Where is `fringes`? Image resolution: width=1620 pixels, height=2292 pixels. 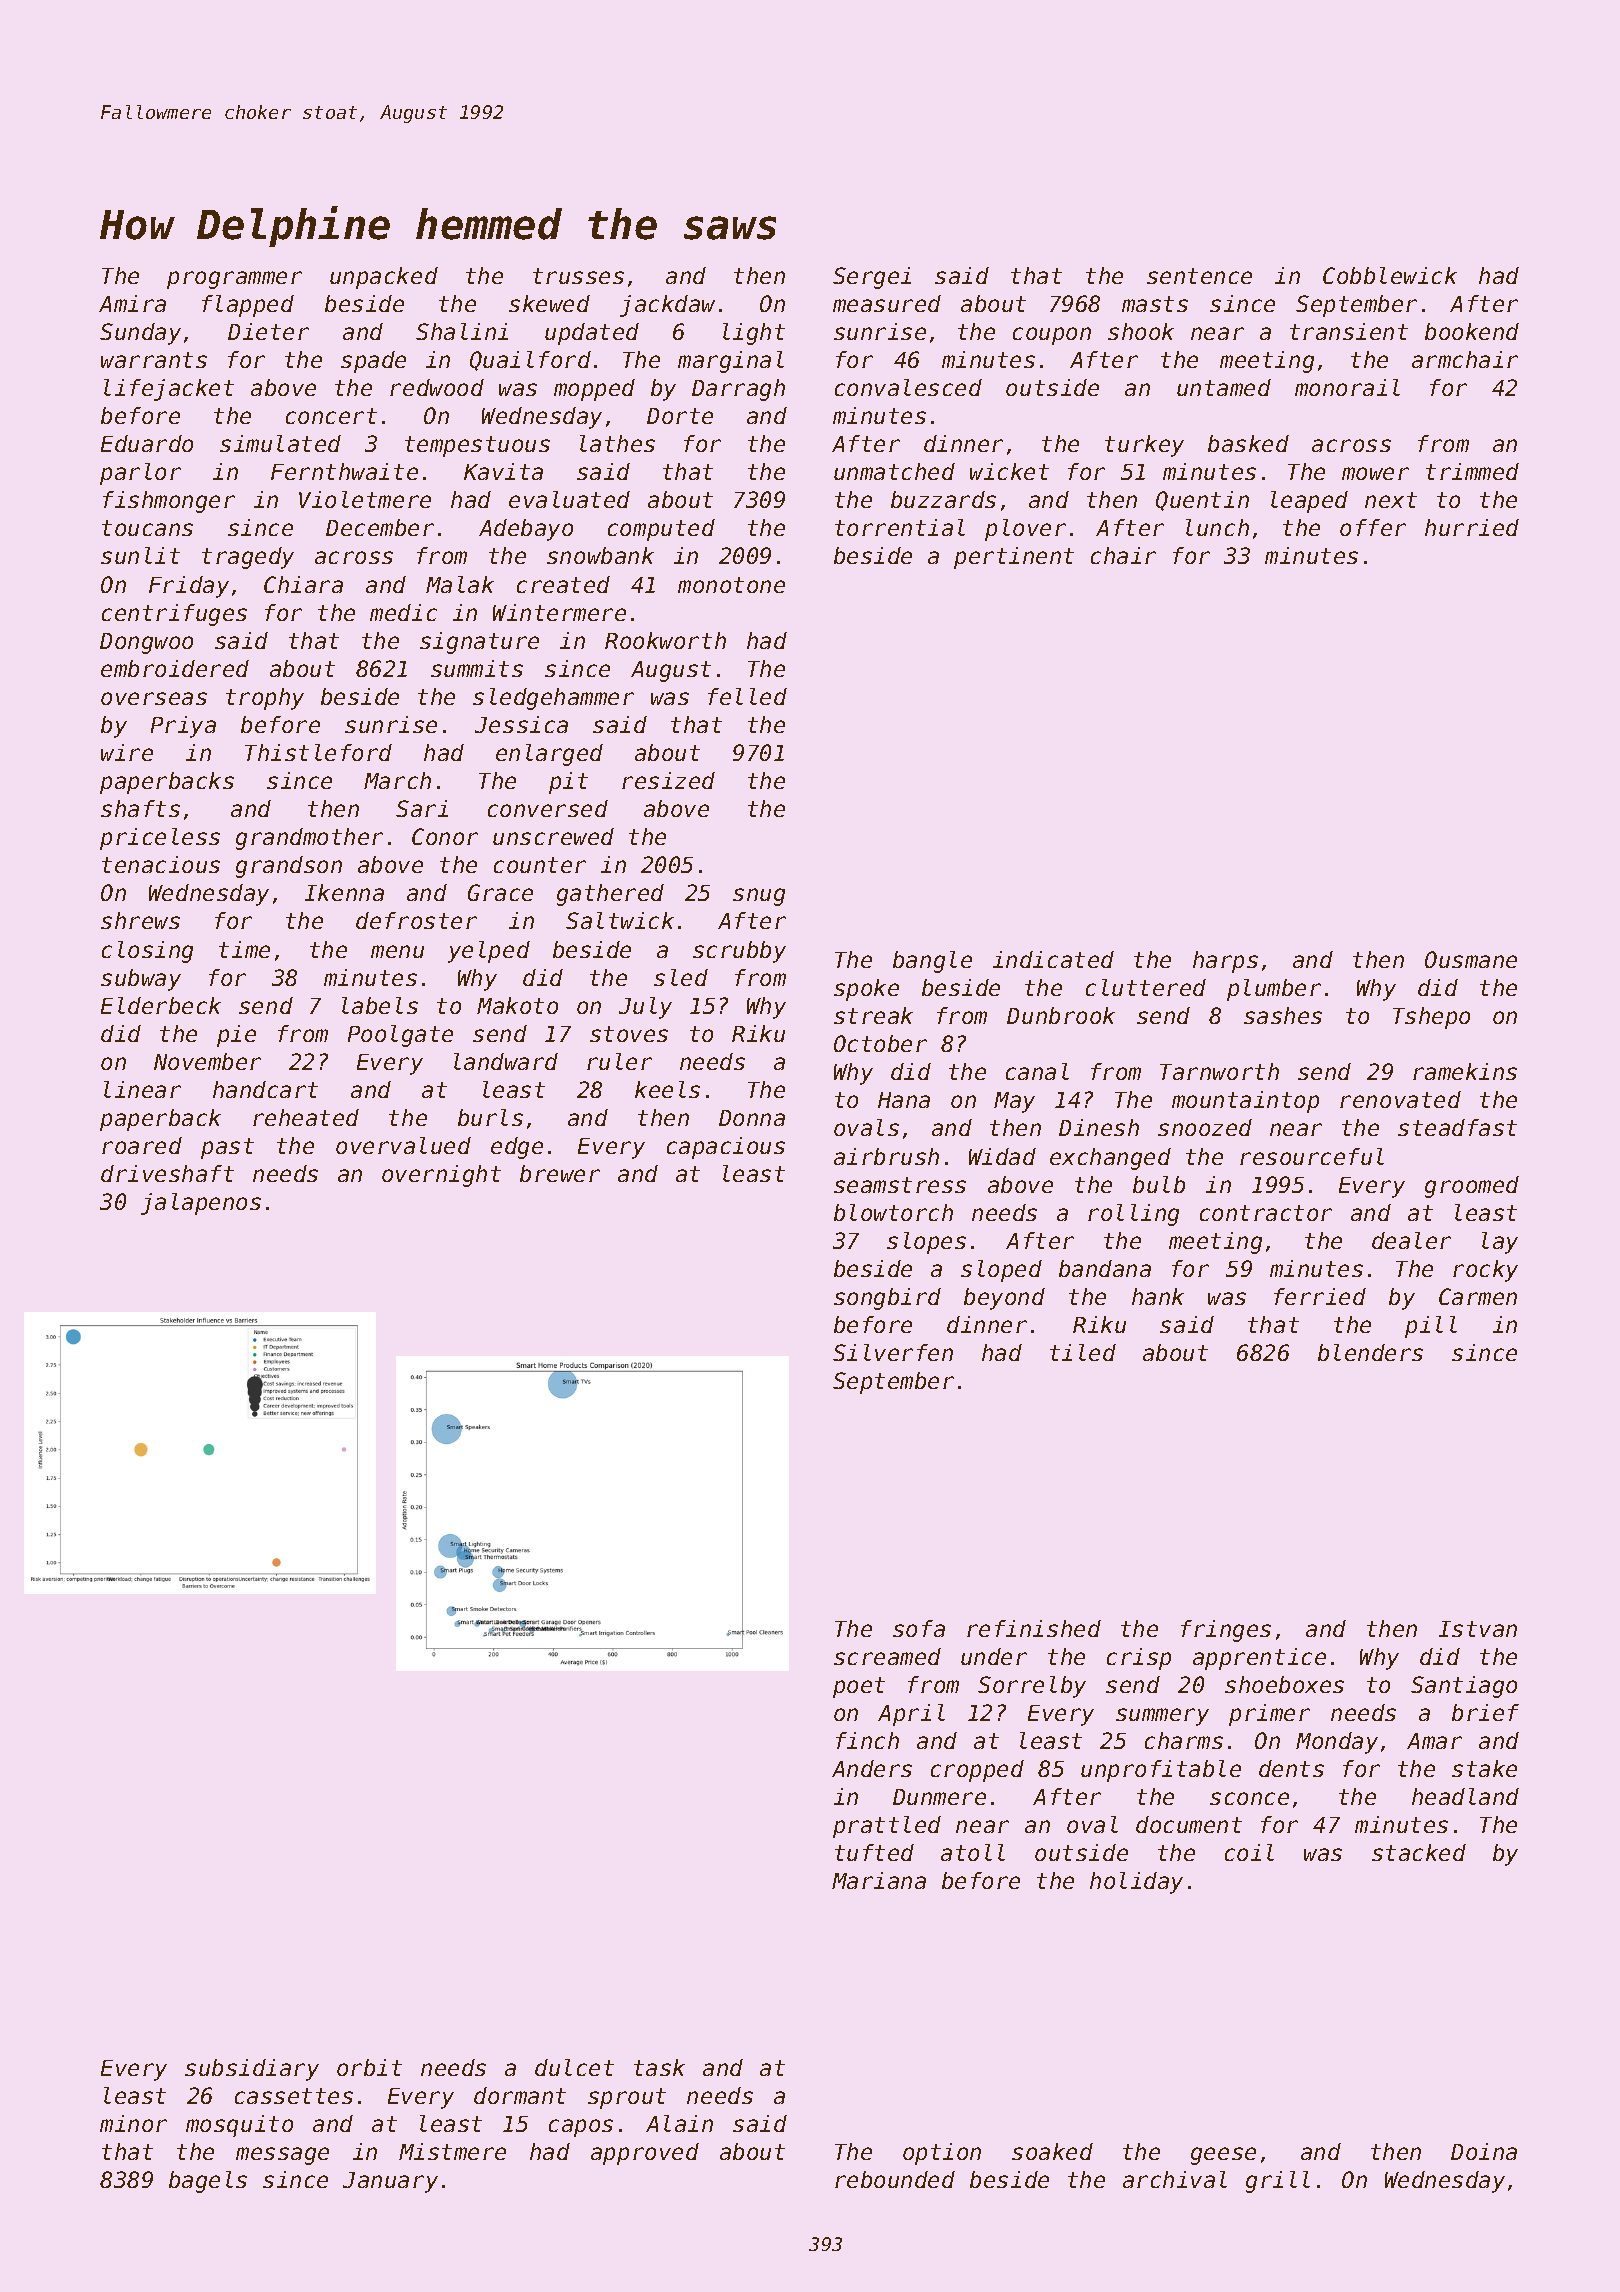 fringes is located at coordinates (1226, 1631).
